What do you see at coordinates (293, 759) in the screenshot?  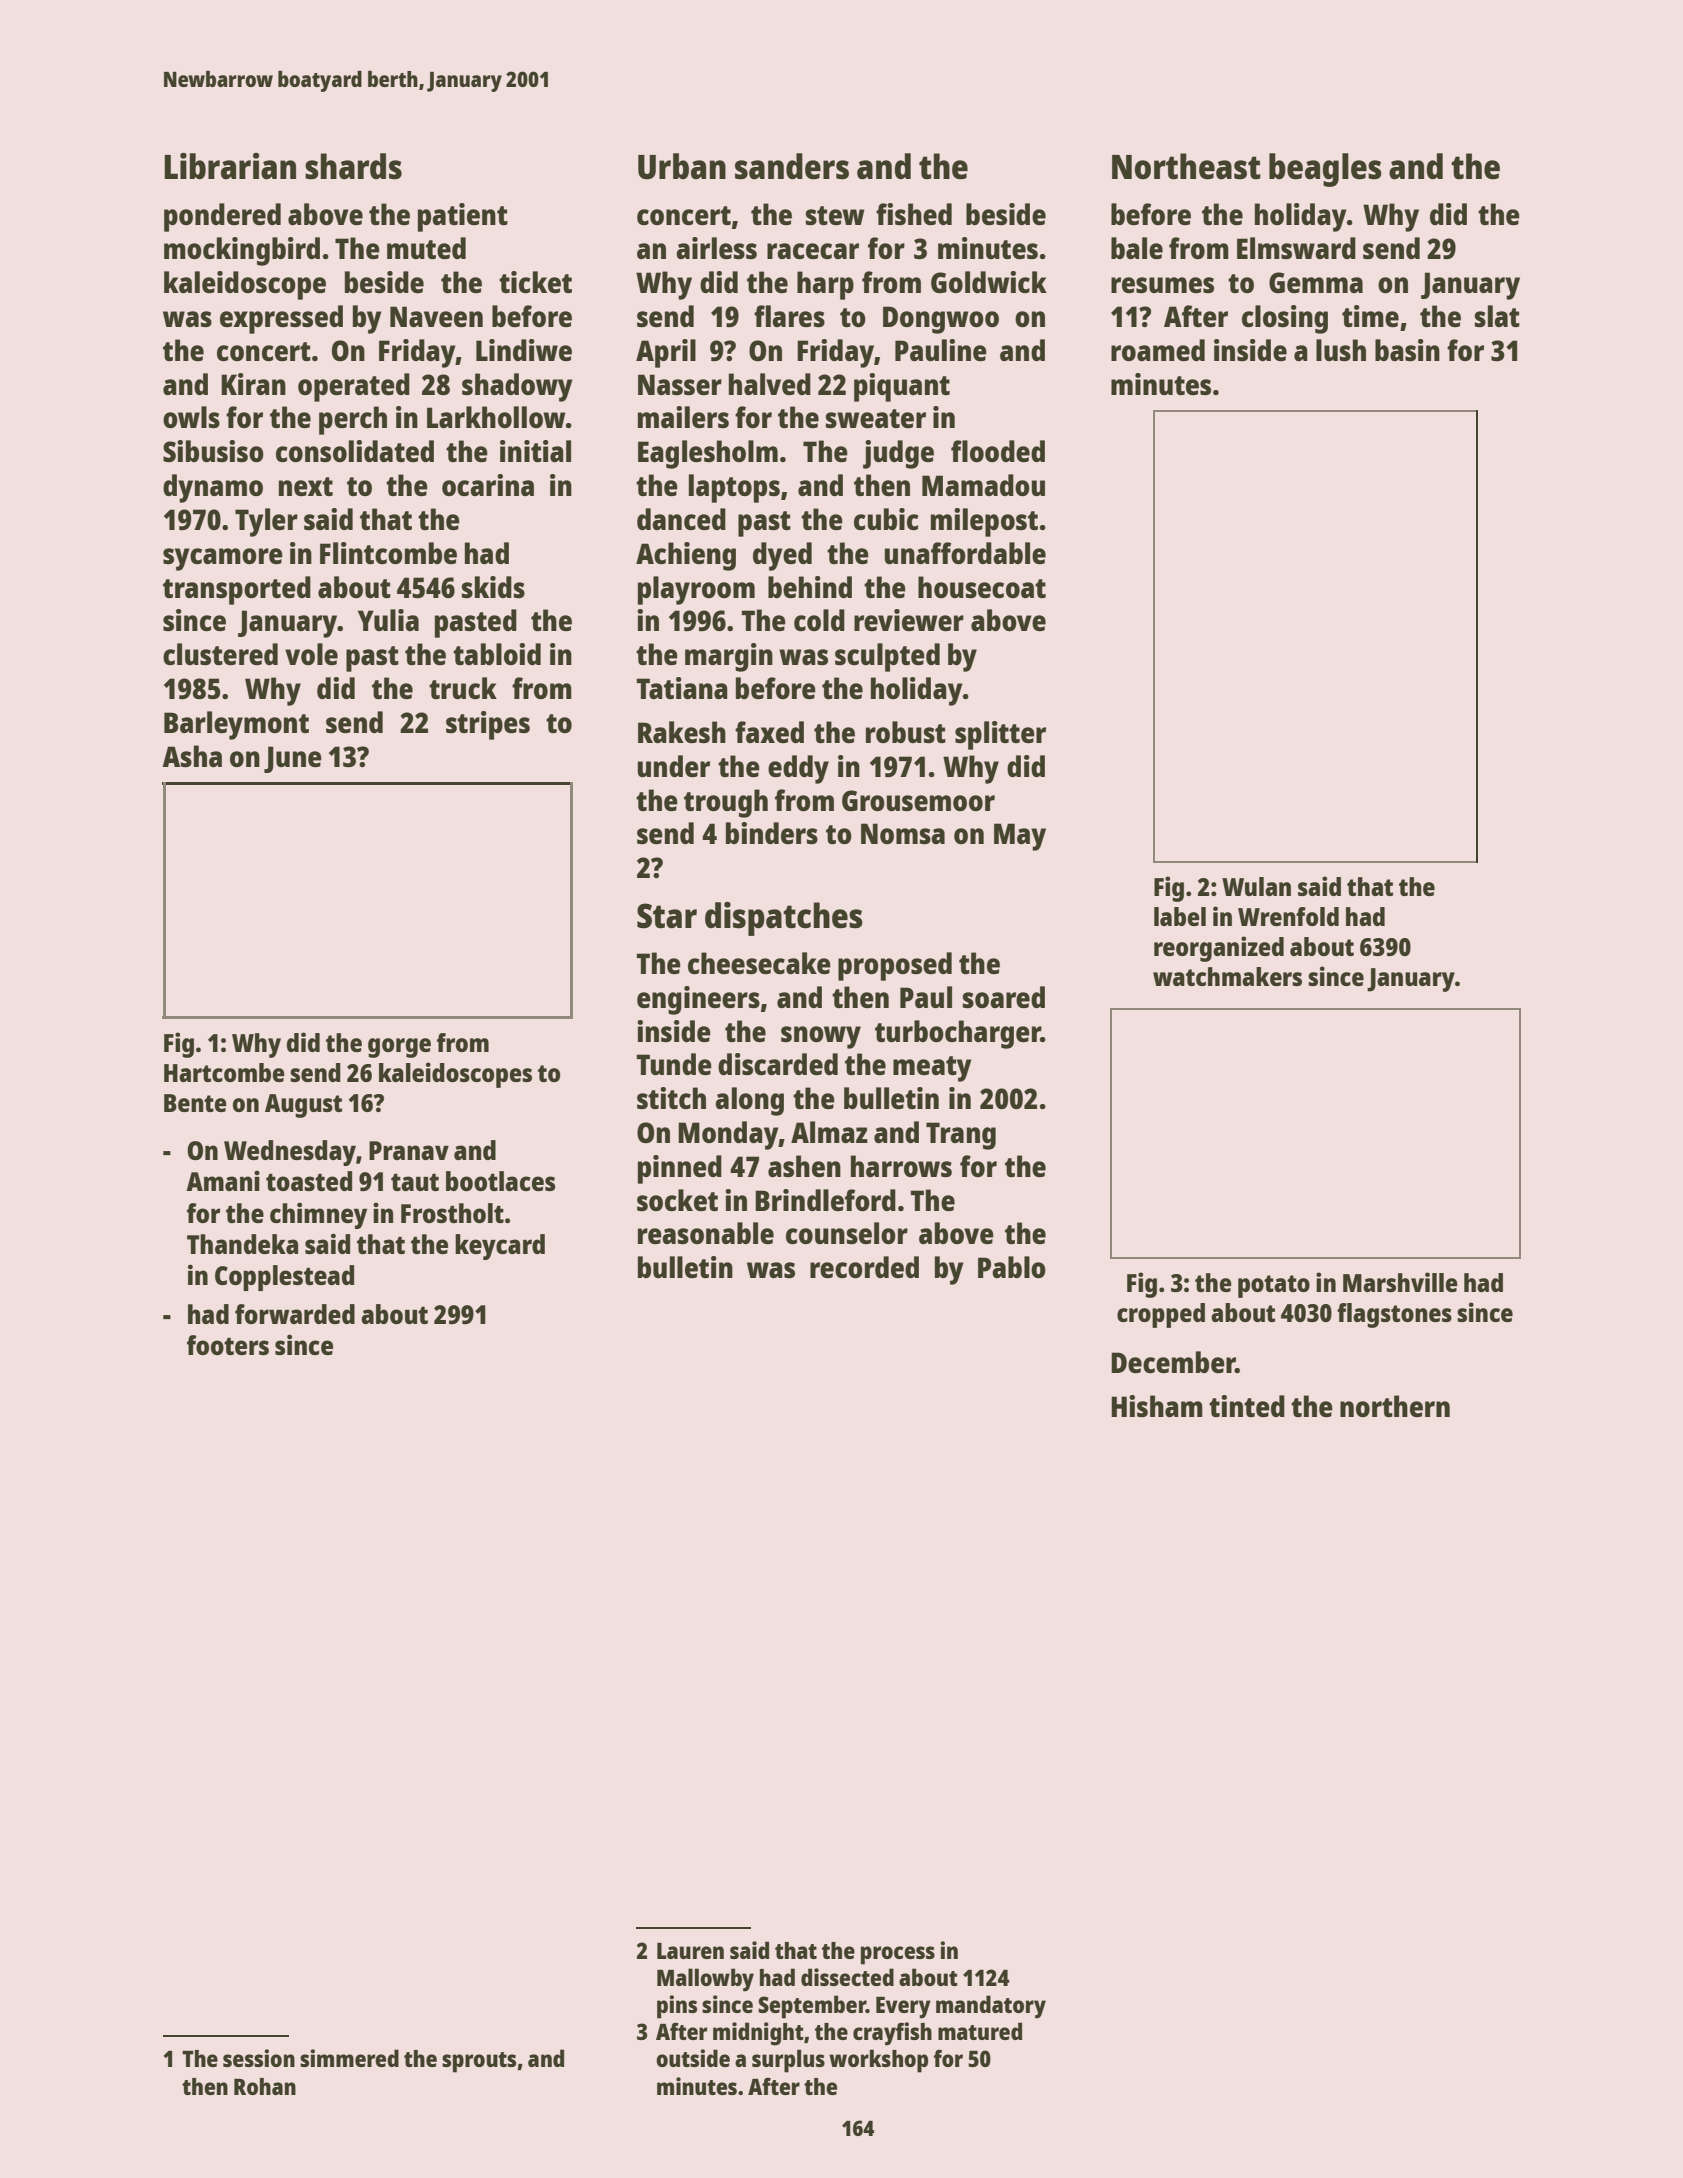 I see `June` at bounding box center [293, 759].
